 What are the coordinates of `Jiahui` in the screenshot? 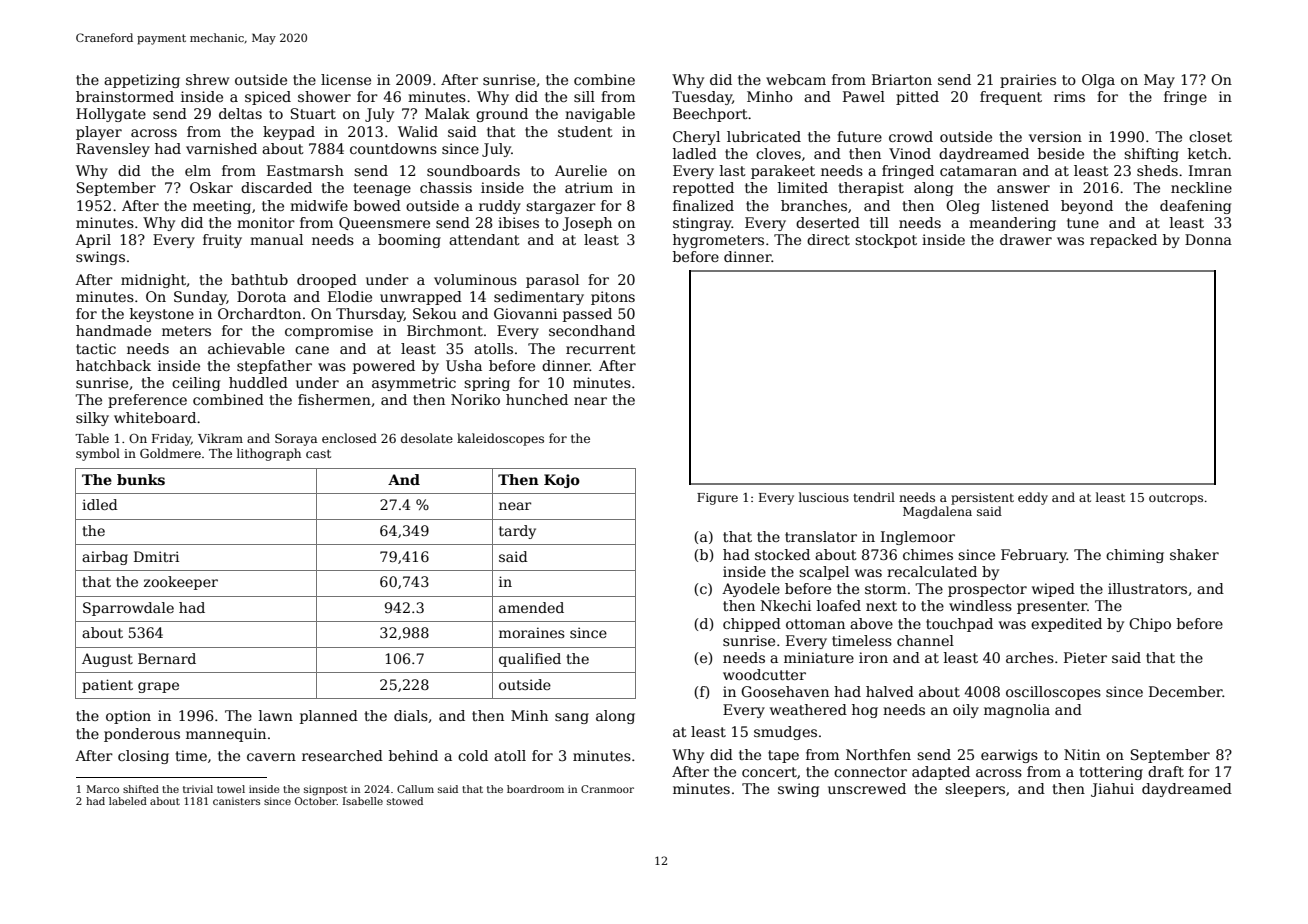 It's located at (1112, 790).
